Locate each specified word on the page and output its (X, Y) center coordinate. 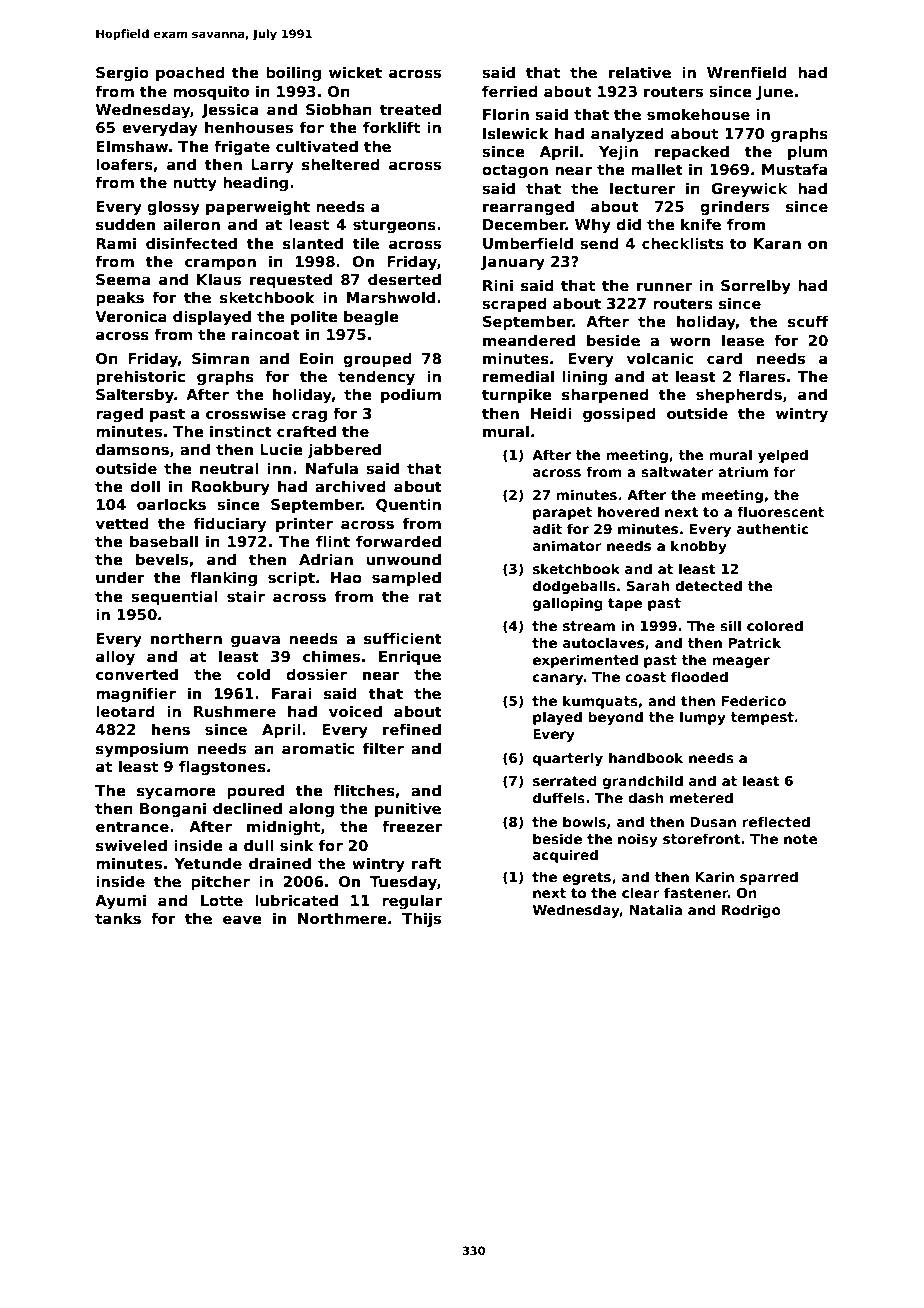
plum (808, 152)
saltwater (677, 471)
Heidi (551, 413)
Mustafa (794, 169)
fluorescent (780, 511)
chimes (331, 656)
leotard (125, 711)
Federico (754, 700)
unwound (403, 559)
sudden (125, 224)
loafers (124, 164)
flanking (223, 578)
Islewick (516, 133)
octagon (515, 171)
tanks (118, 918)
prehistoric (140, 377)
